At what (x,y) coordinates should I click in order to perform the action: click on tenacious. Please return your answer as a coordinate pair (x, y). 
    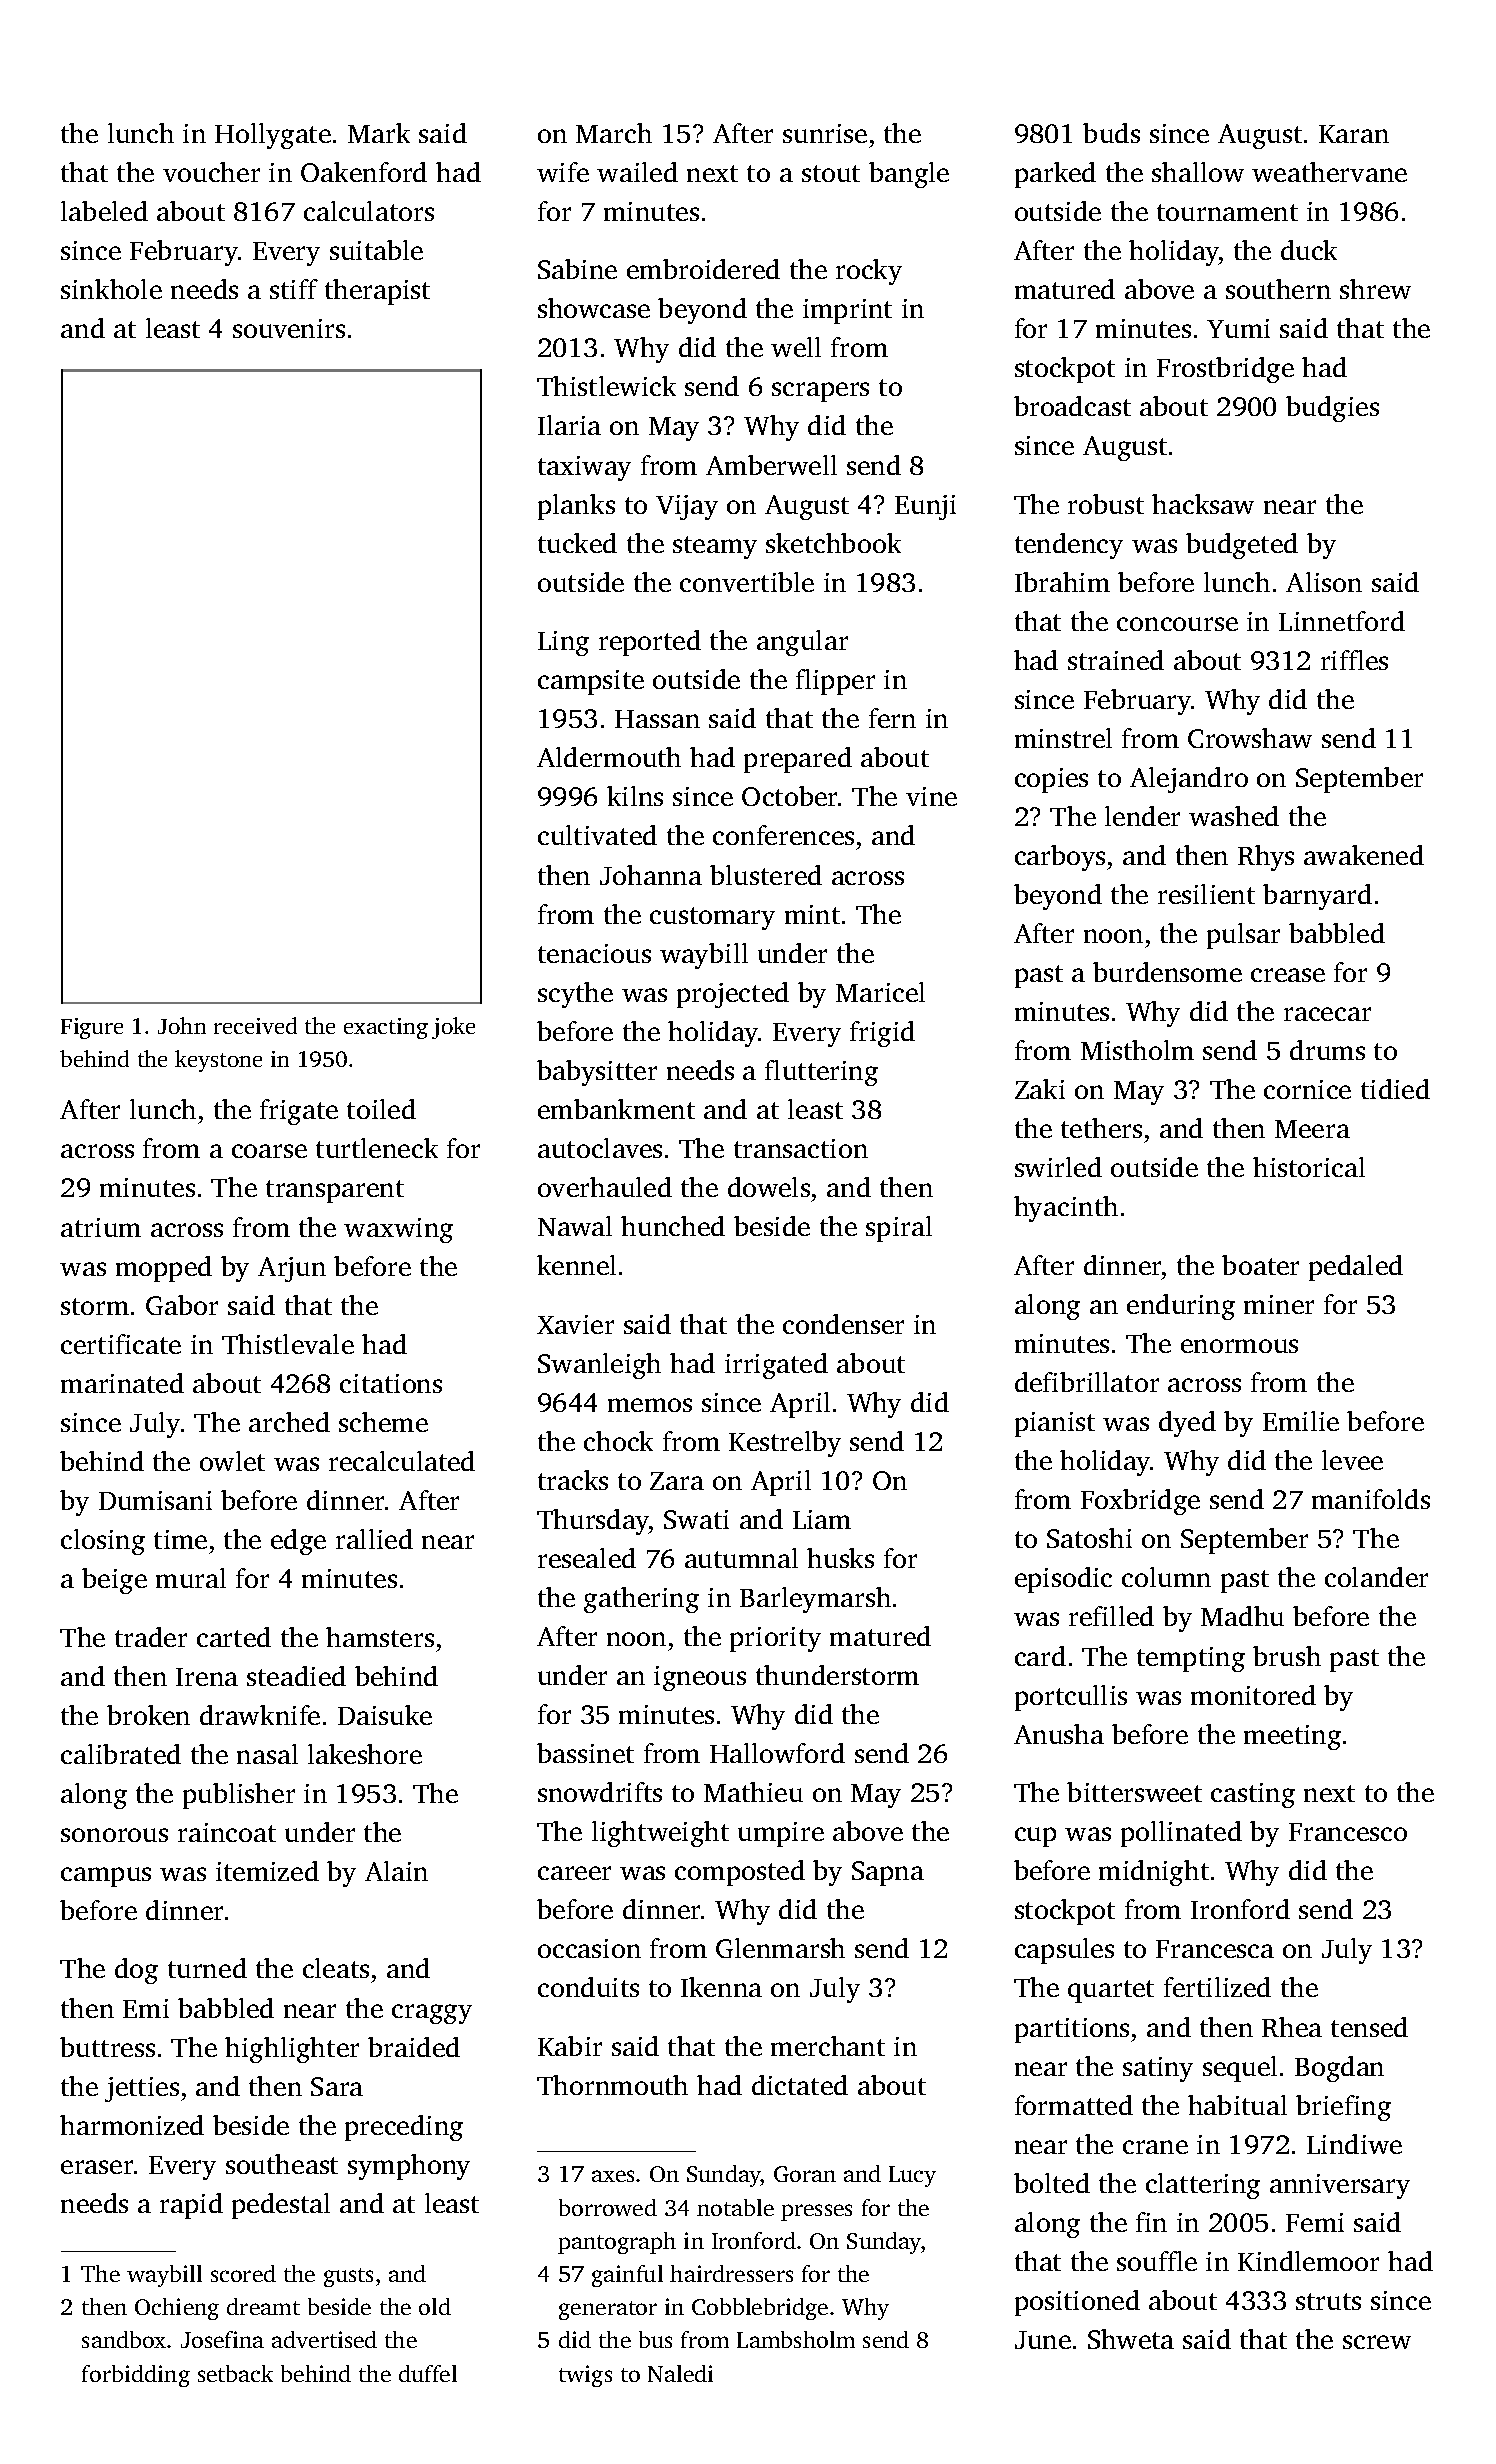
    Looking at the image, I should click on (594, 953).
